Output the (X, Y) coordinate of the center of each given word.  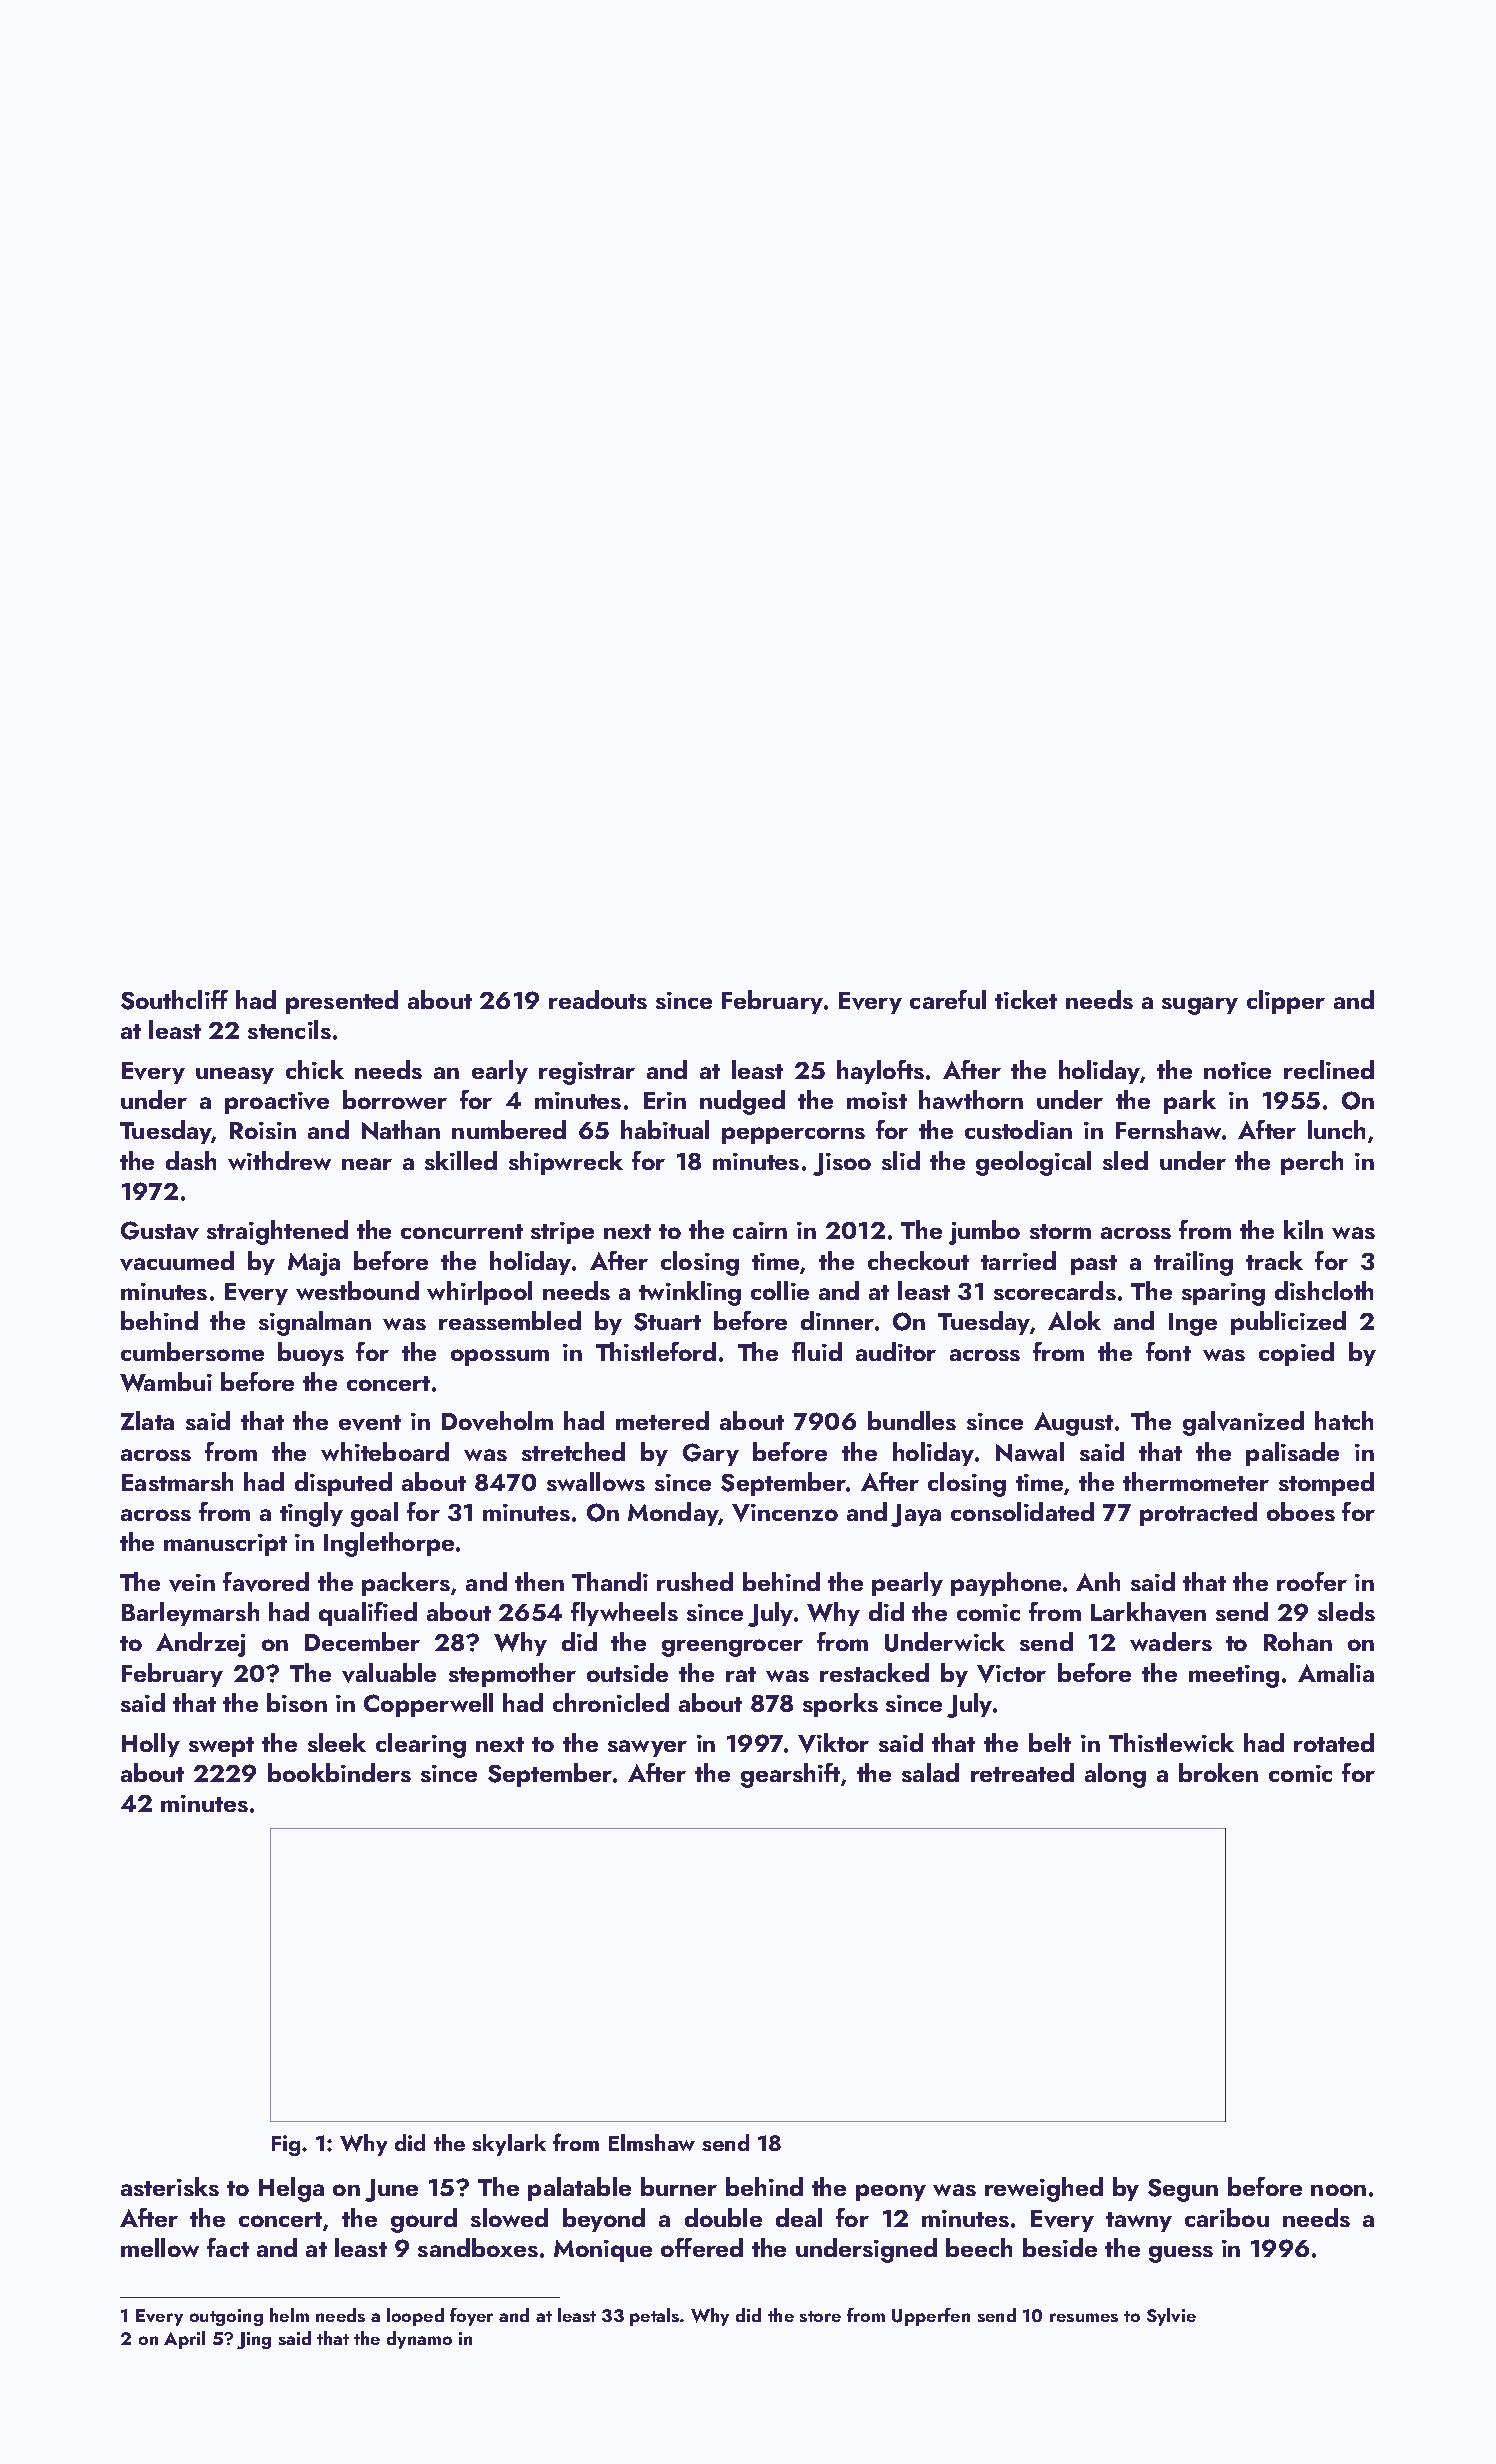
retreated (1022, 1772)
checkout (918, 1260)
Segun (1183, 2190)
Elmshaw (652, 2142)
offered (702, 2247)
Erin (665, 1100)
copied (1296, 1354)
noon (1338, 2190)
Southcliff (174, 1000)
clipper (1286, 1002)
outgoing (226, 2317)
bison (297, 1702)
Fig (286, 2145)
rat (741, 1674)
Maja (314, 1264)
